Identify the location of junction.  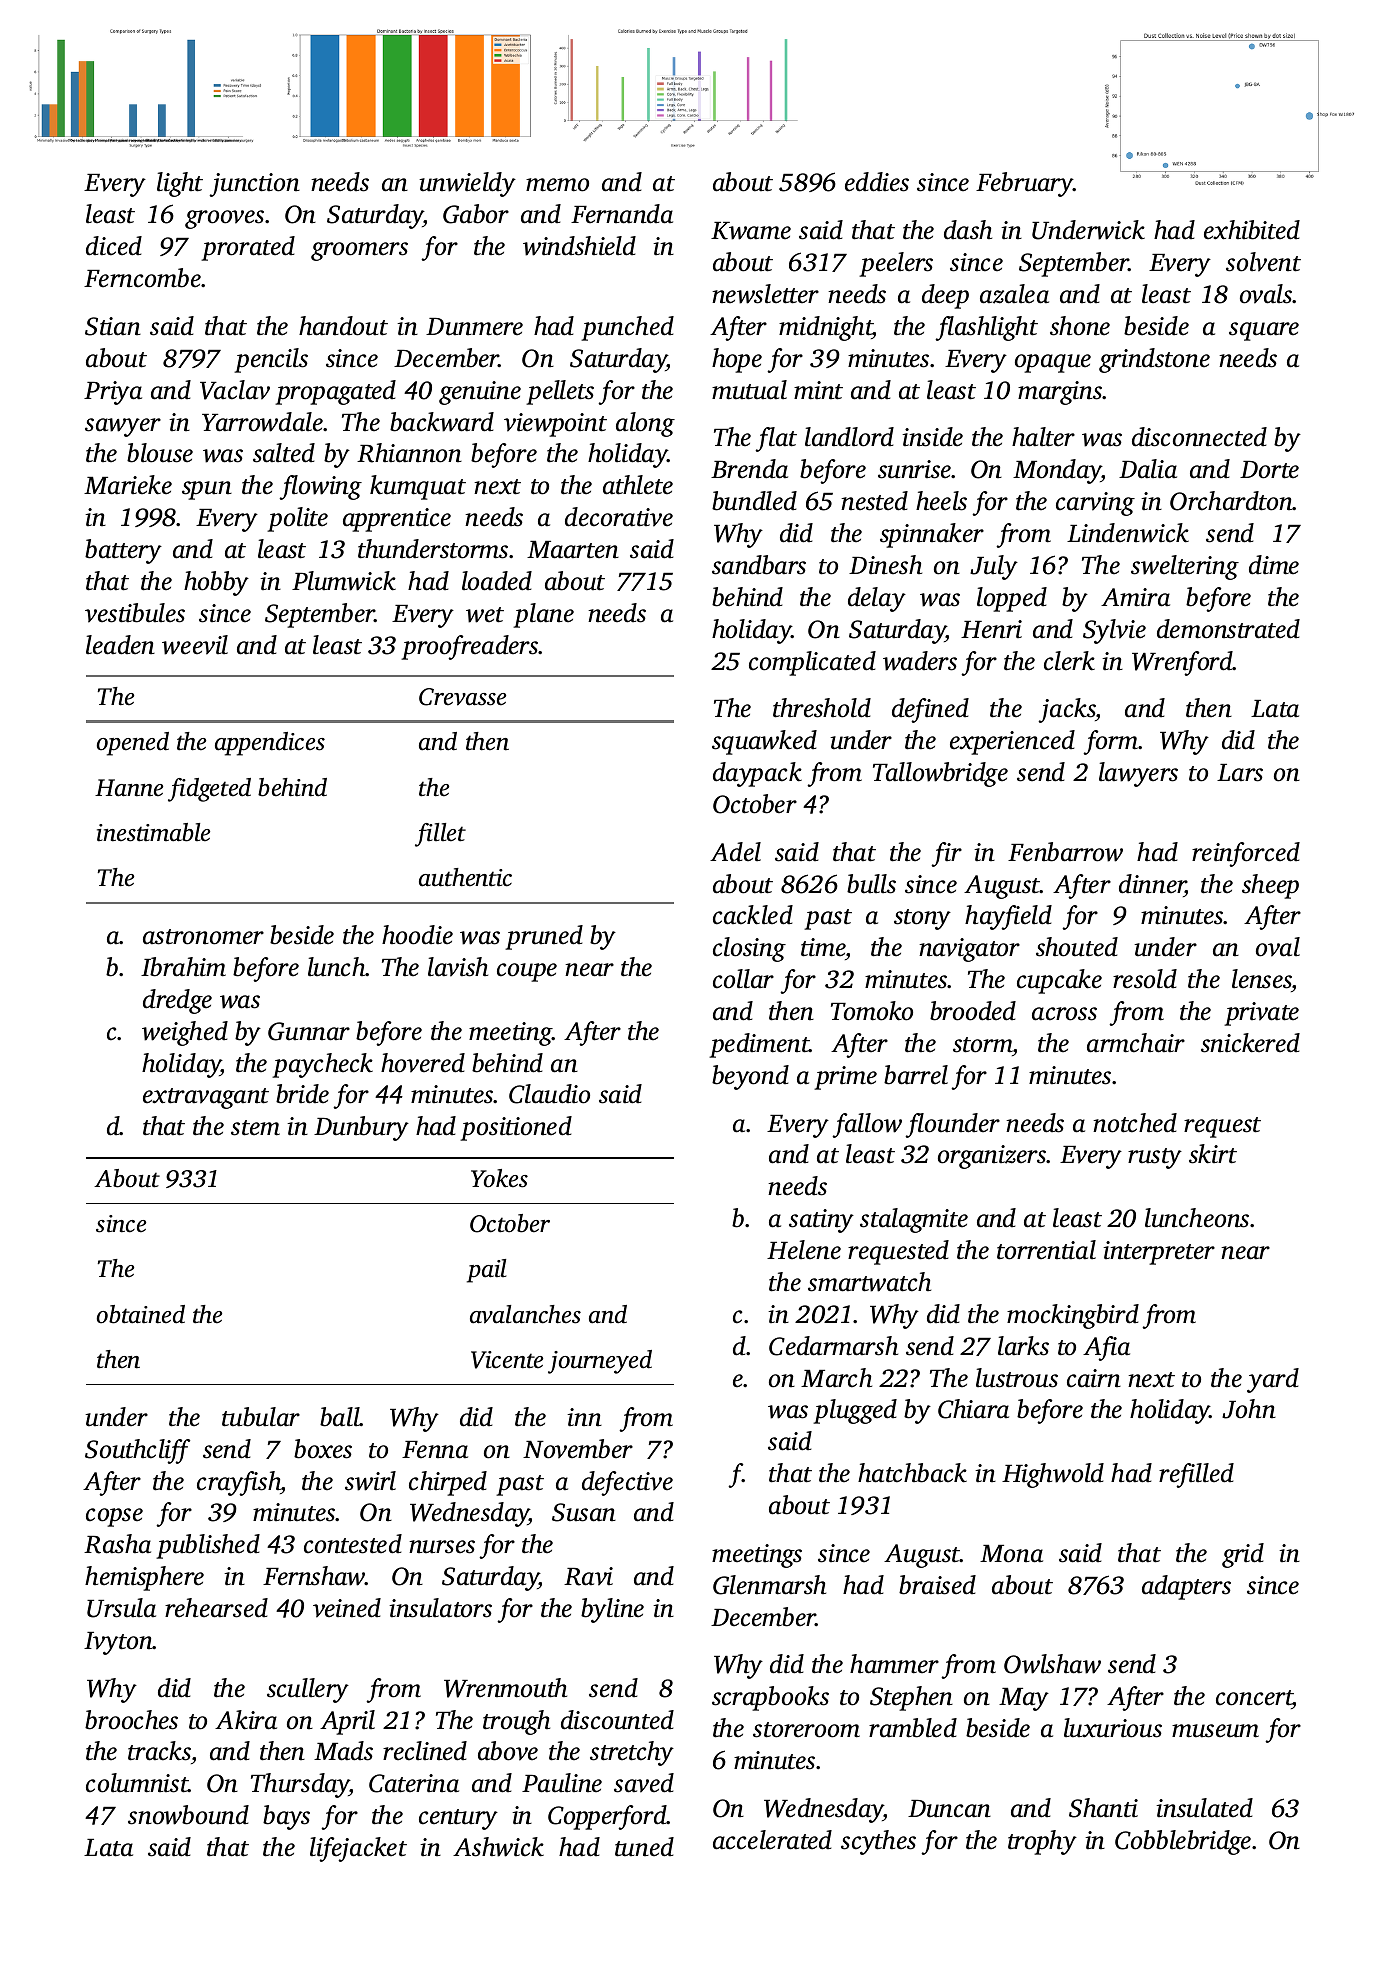
(254, 185).
